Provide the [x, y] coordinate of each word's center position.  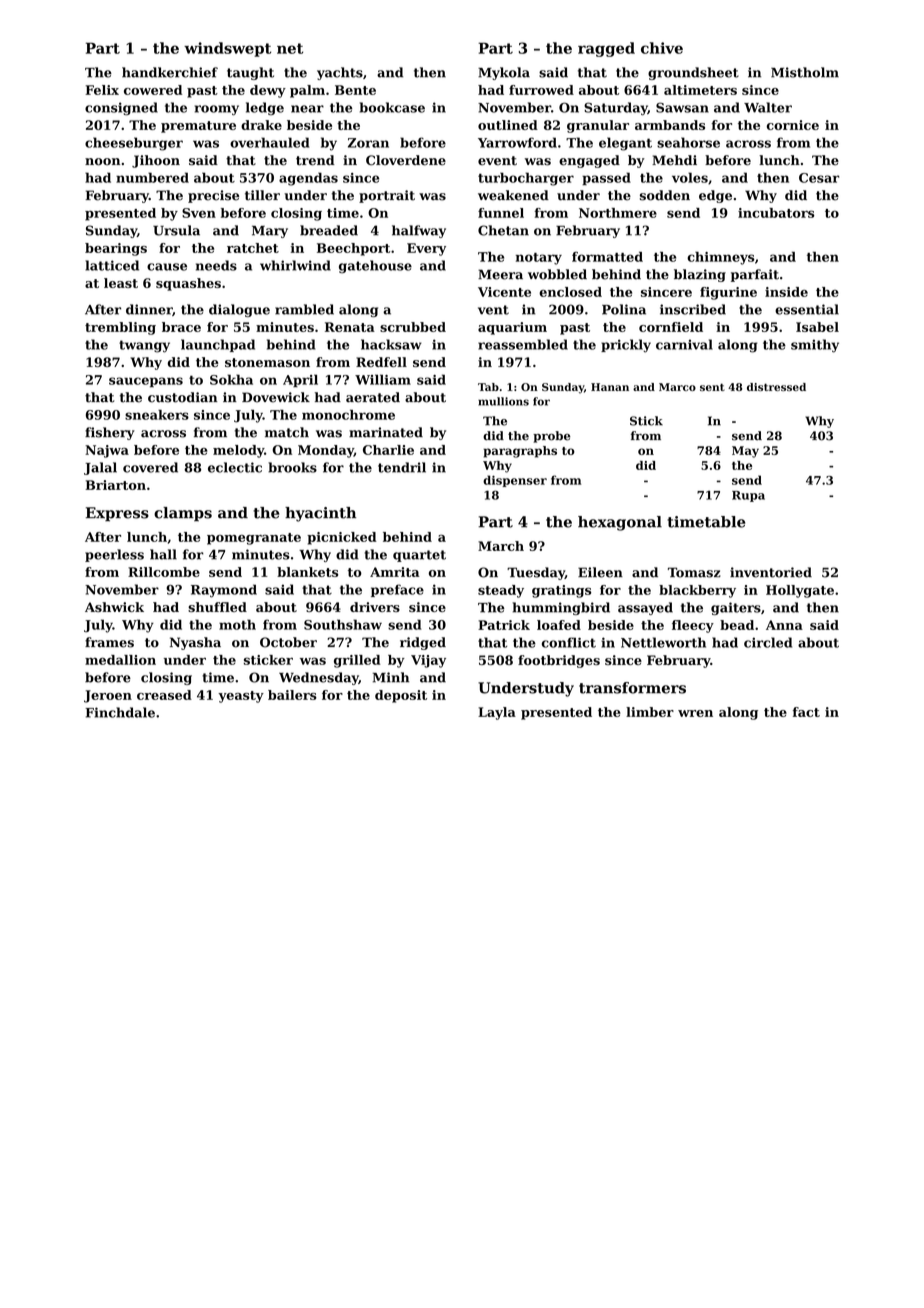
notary [539, 259]
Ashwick [114, 607]
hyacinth [320, 514]
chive [662, 48]
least [121, 283]
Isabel [817, 327]
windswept [227, 49]
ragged [606, 49]
